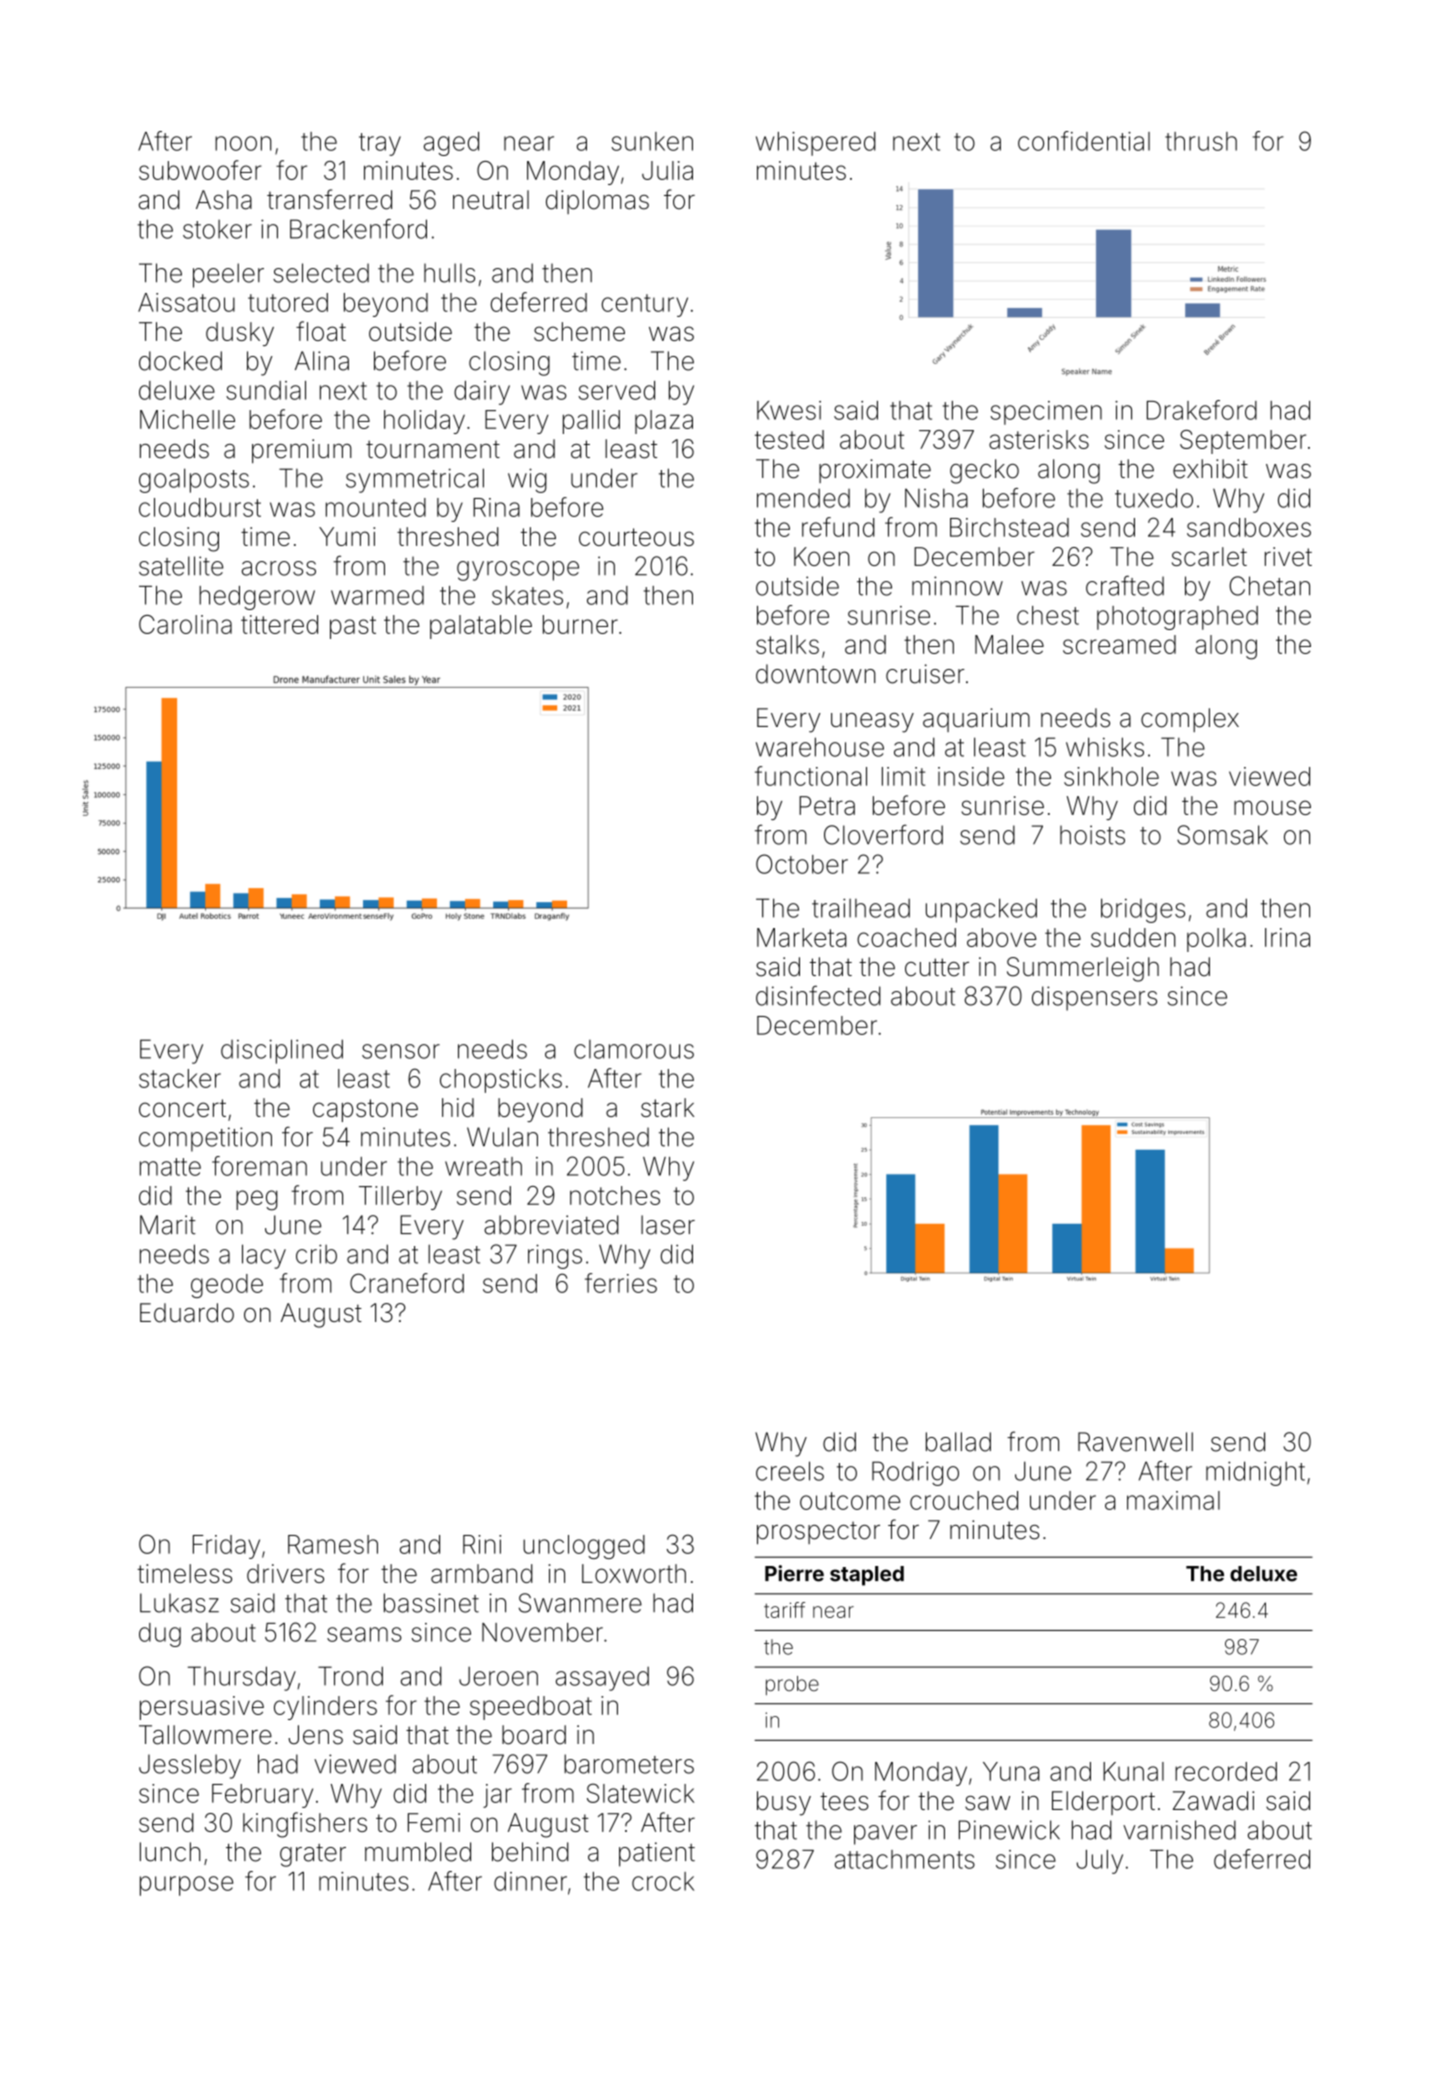 The height and width of the document is (2100, 1450). Describe the element at coordinates (794, 1573) in the document. I see `Pierre` at that location.
